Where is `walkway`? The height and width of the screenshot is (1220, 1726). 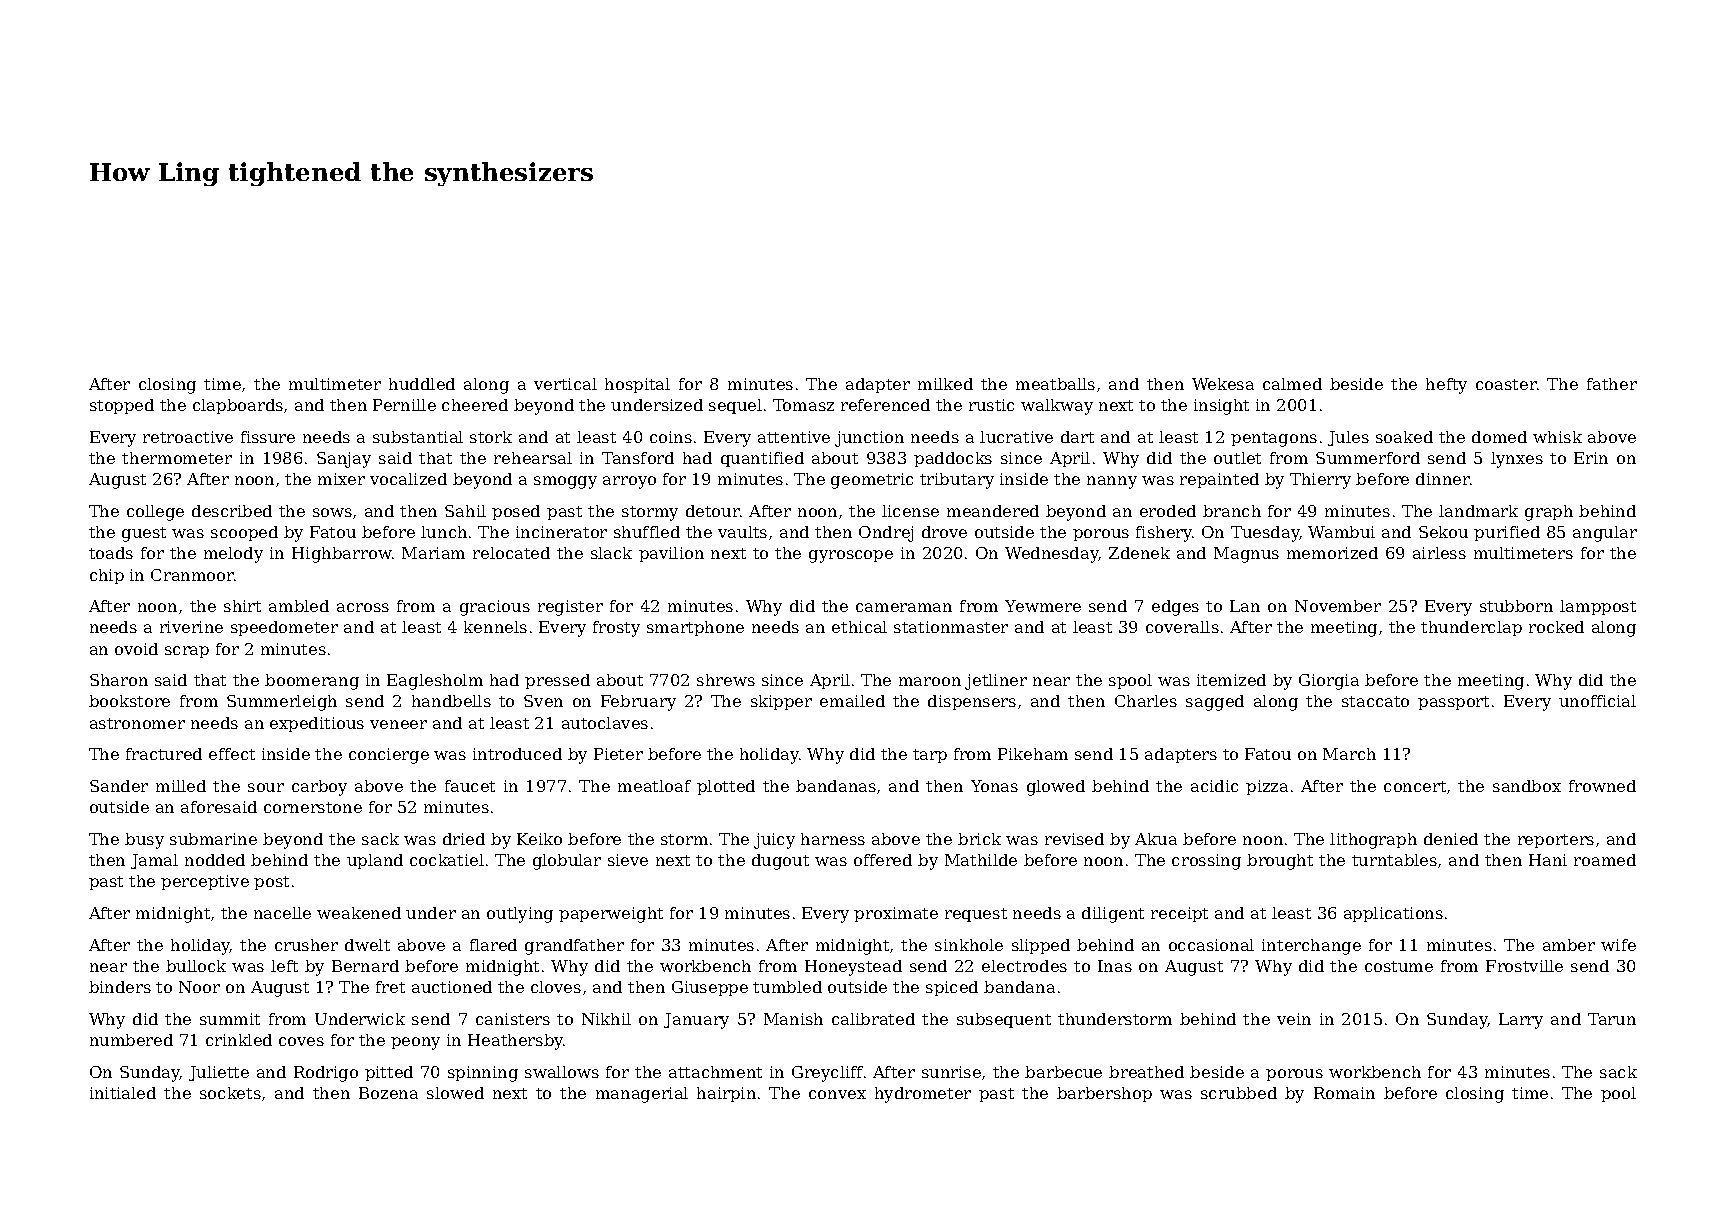
walkway is located at coordinates (1057, 407).
